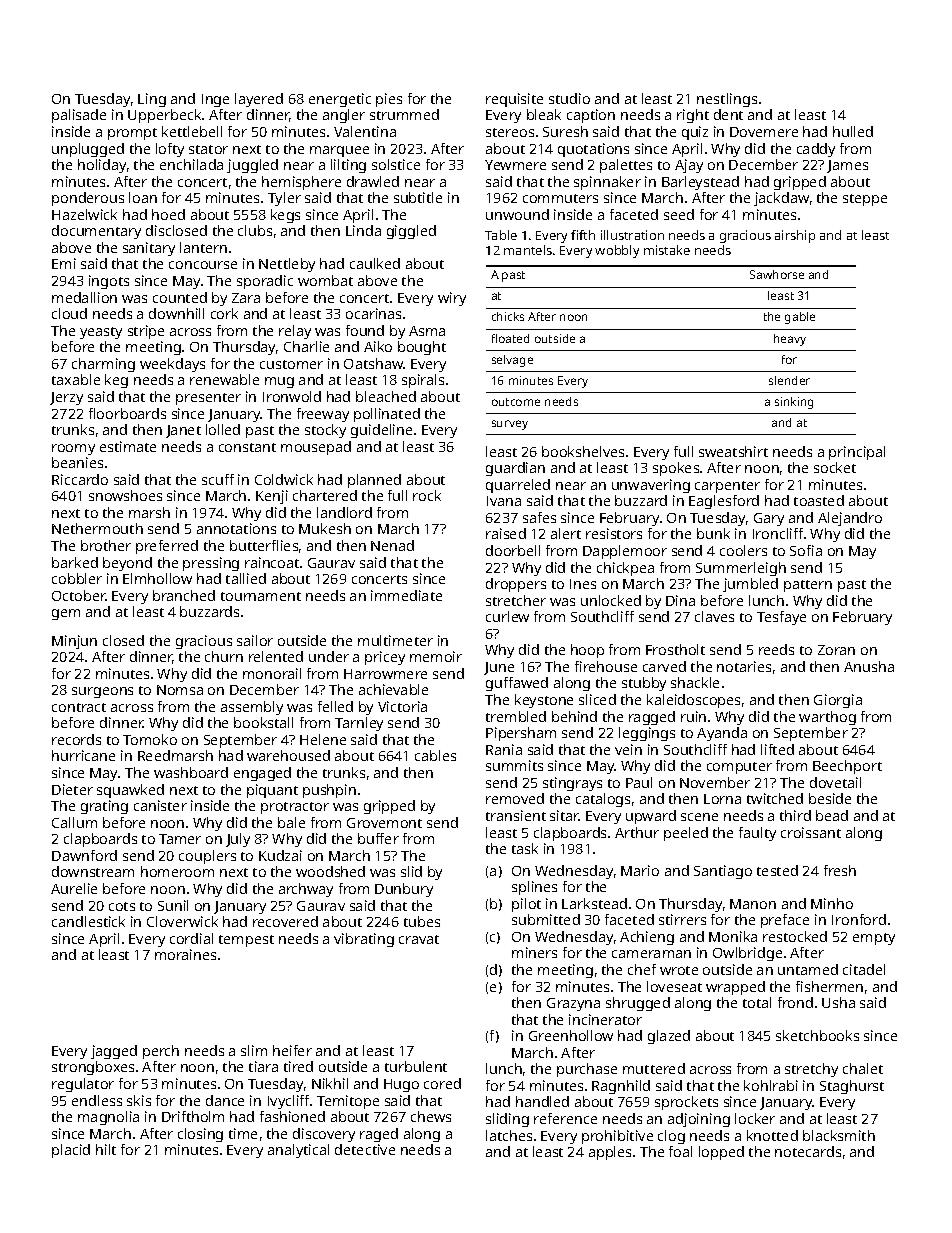 Image resolution: width=952 pixels, height=1233 pixels. What do you see at coordinates (252, 708) in the screenshot?
I see `assembly` at bounding box center [252, 708].
